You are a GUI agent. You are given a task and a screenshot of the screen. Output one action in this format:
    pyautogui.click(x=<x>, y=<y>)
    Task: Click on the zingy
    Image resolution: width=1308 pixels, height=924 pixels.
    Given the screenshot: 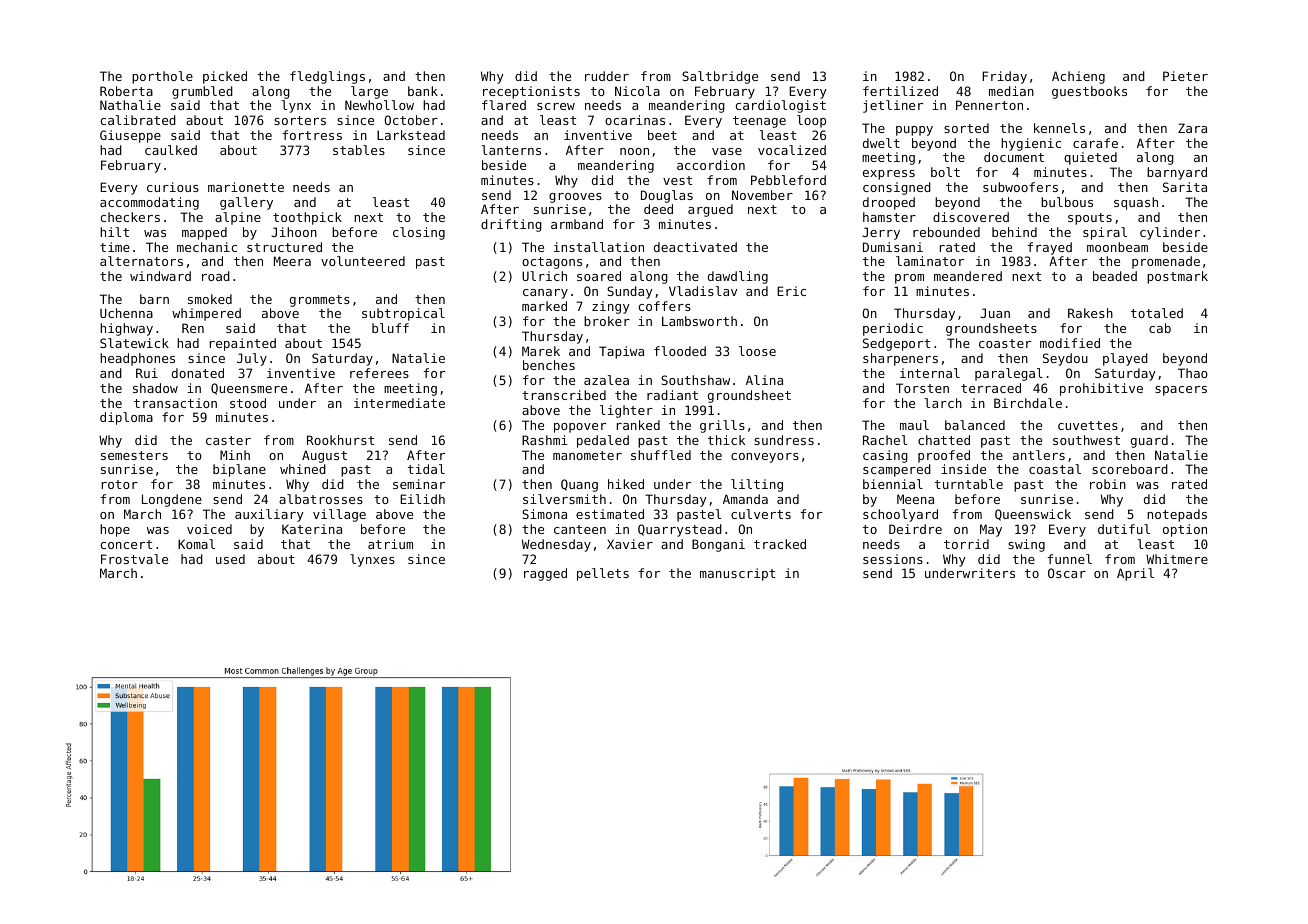 What is the action you would take?
    pyautogui.click(x=611, y=307)
